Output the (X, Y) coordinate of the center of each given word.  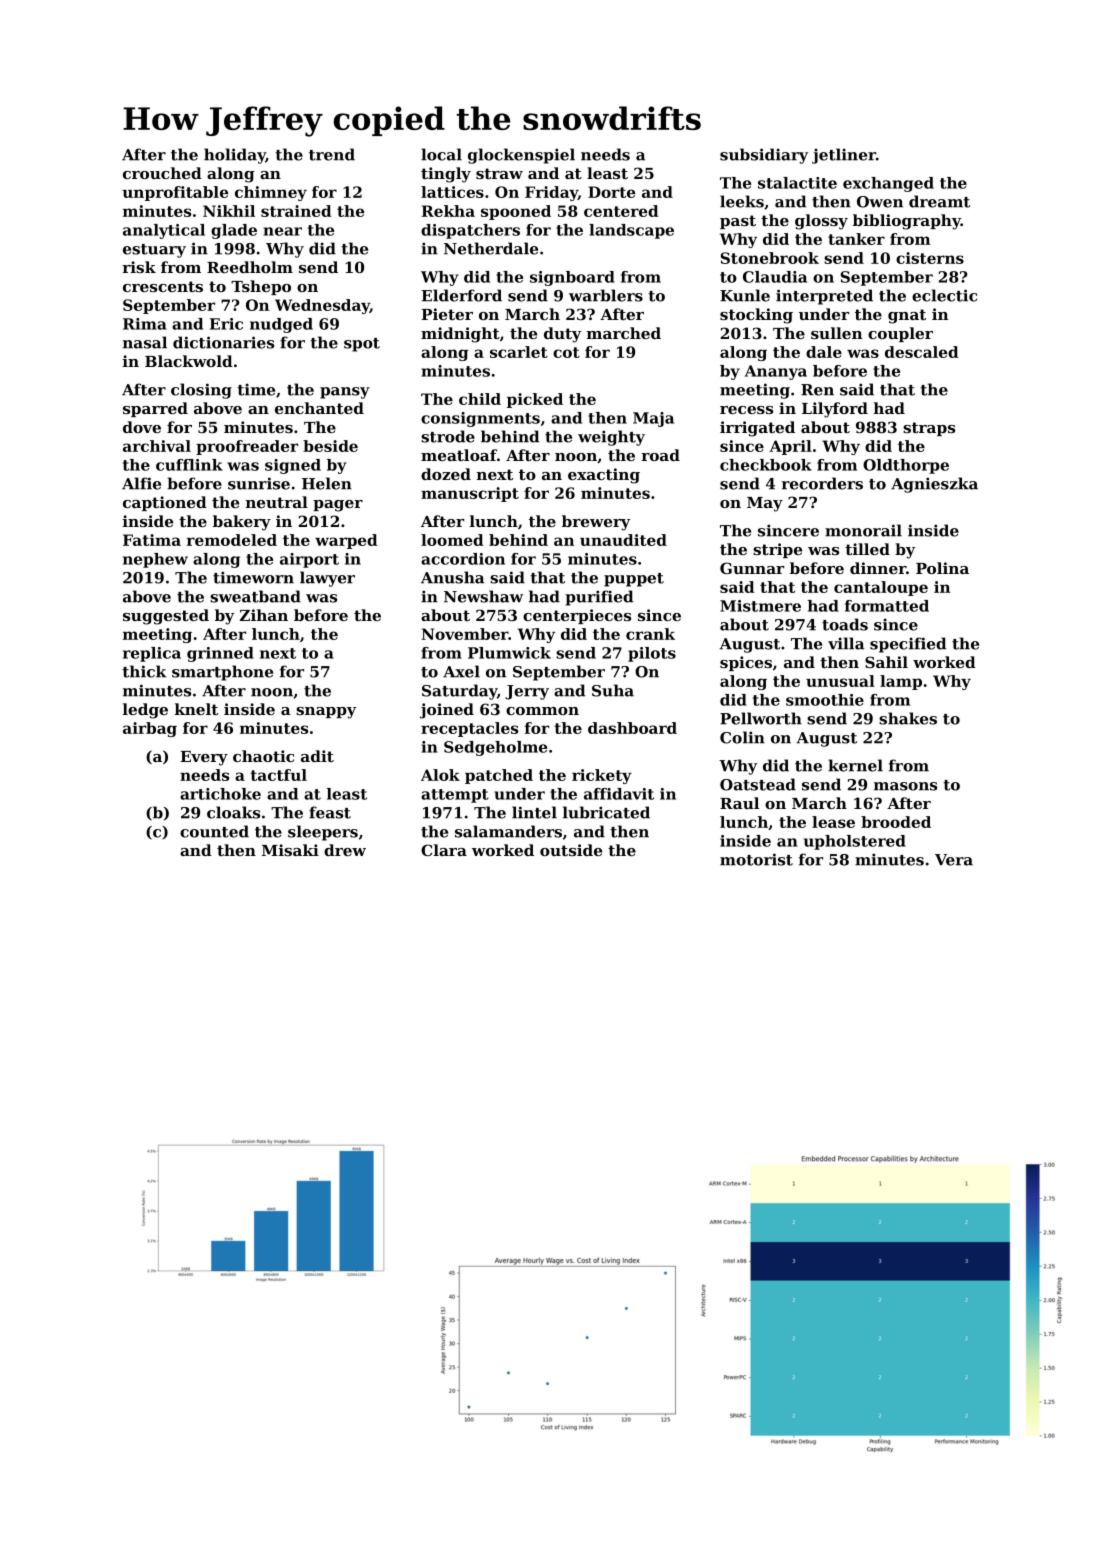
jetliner (844, 156)
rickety (602, 776)
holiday (235, 156)
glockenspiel (521, 156)
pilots (652, 654)
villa (846, 643)
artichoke (220, 794)
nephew (155, 560)
